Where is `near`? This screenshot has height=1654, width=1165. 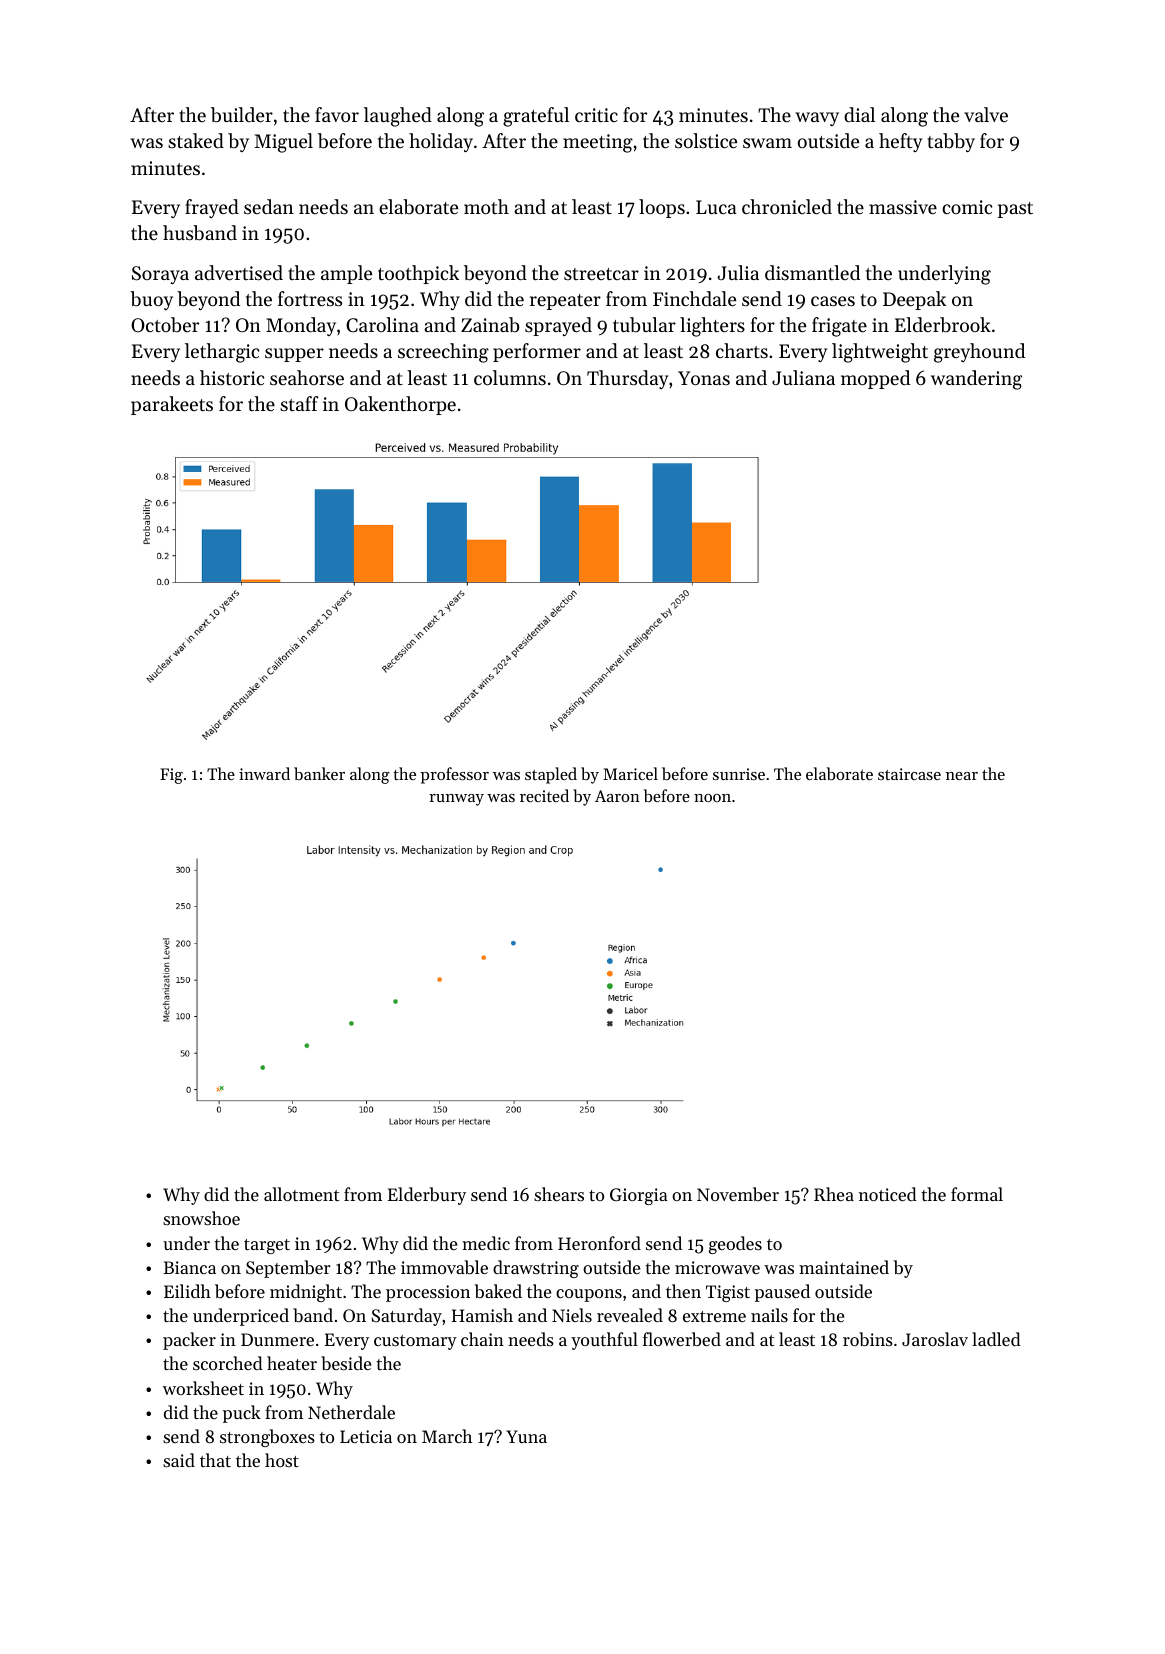
near is located at coordinates (962, 776).
